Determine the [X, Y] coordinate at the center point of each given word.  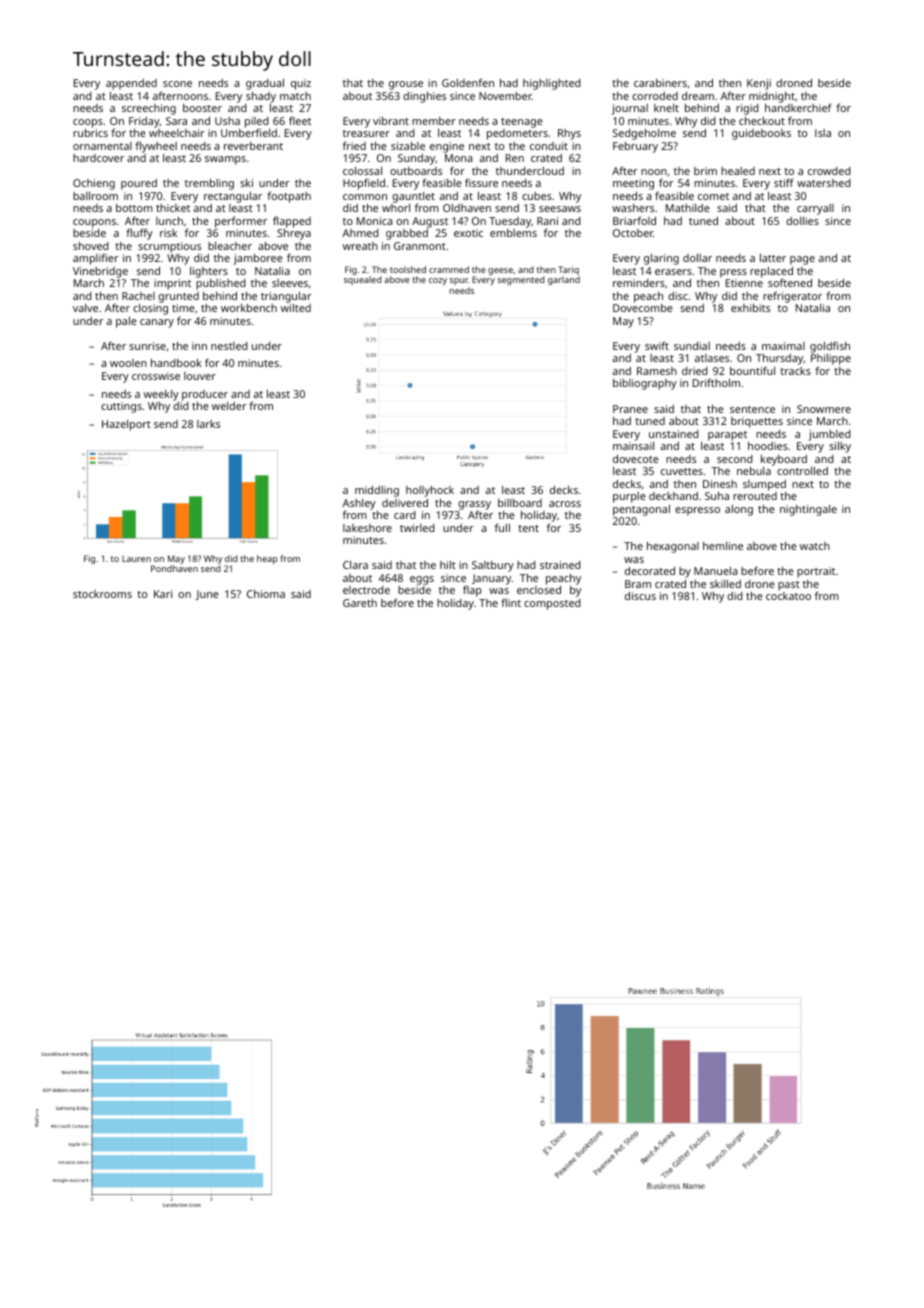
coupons [94, 223]
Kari [163, 594]
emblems [513, 233]
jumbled [829, 435]
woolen [128, 363]
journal [630, 109]
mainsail [633, 446]
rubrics [90, 133]
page [802, 260]
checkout [762, 121]
